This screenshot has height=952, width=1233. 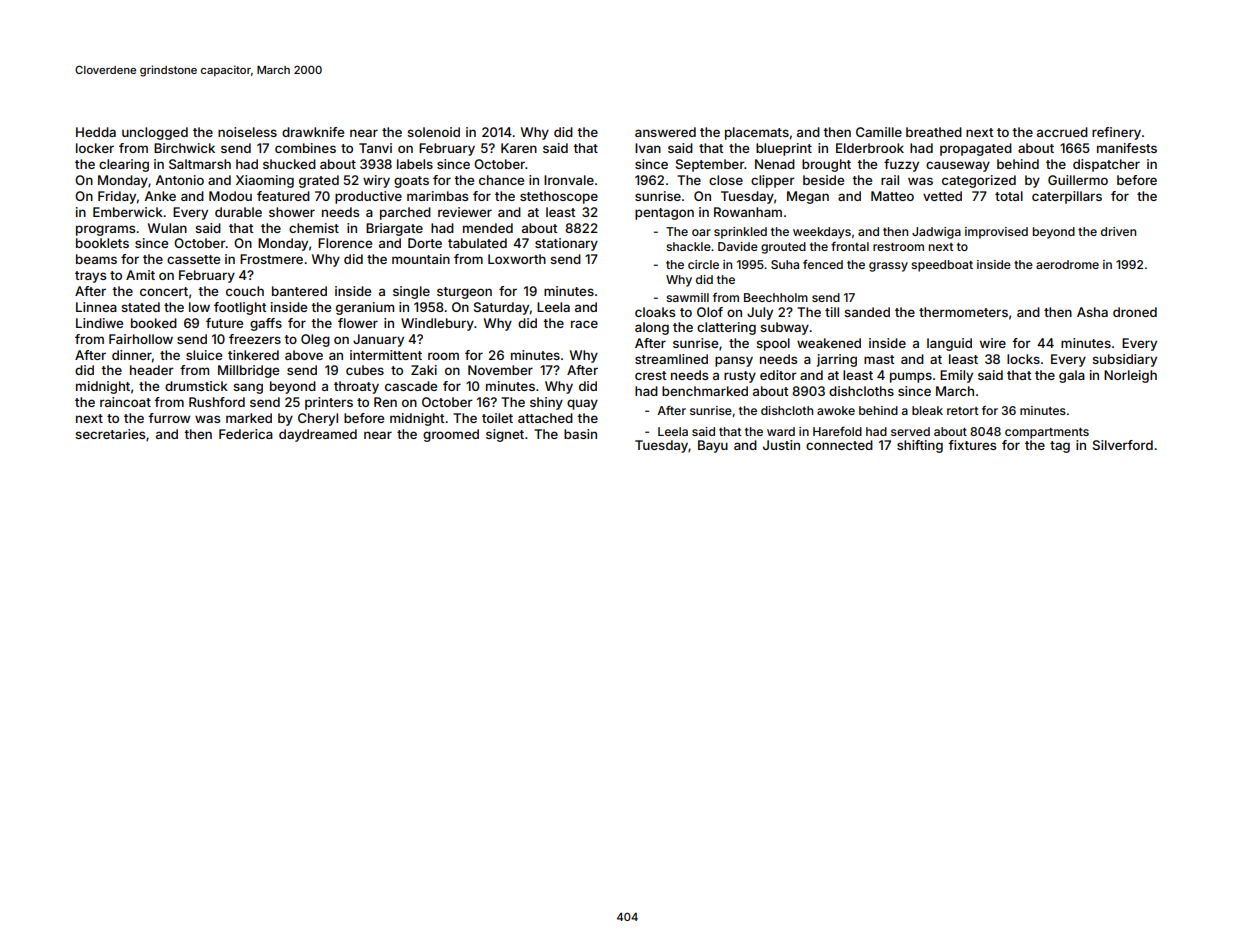 I want to click on breathed, so click(x=934, y=132).
